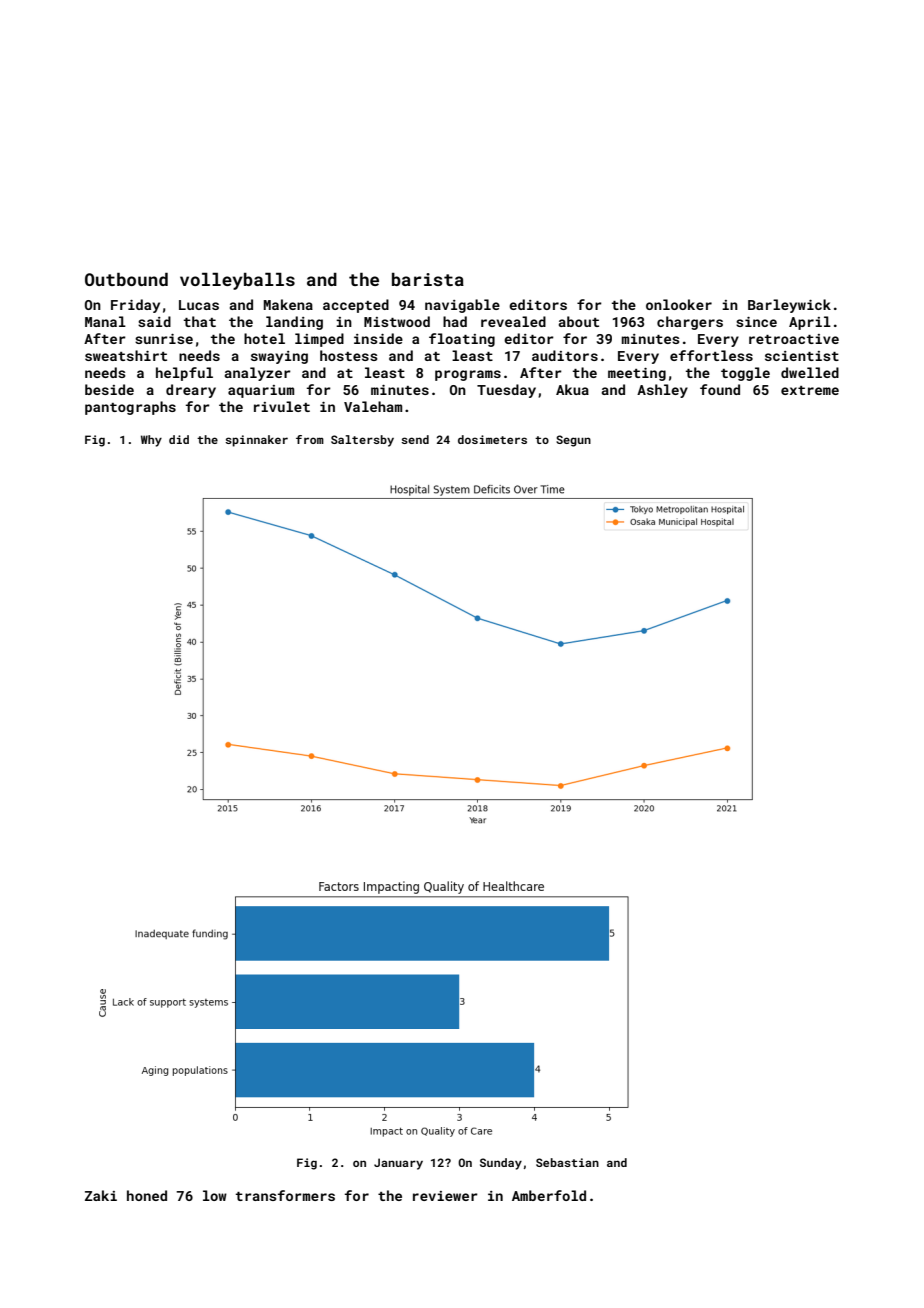 Image resolution: width=924 pixels, height=1308 pixels. I want to click on Segun, so click(573, 441).
